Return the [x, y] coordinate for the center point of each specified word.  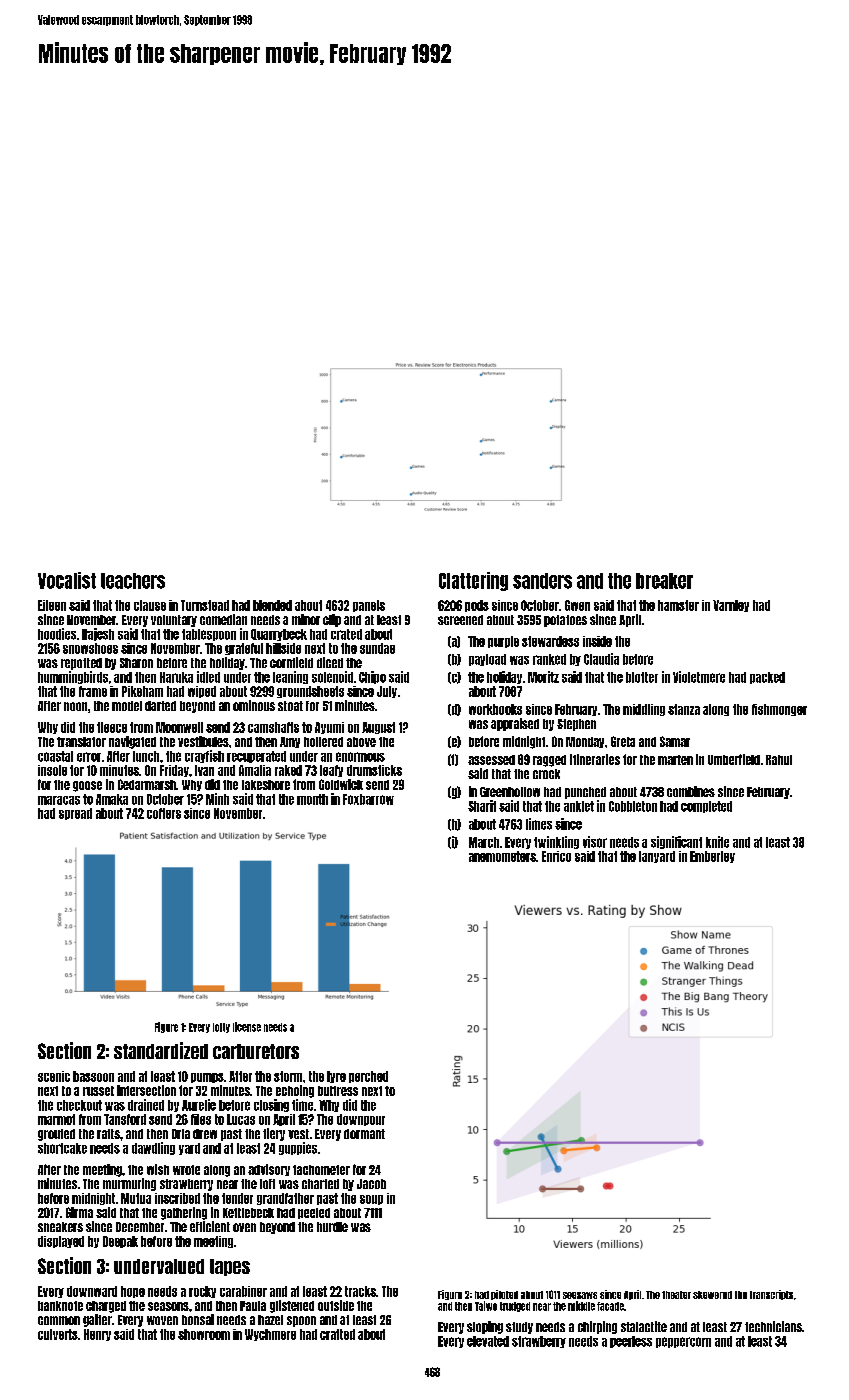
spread [75, 814]
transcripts [771, 1295]
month [312, 799]
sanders [542, 581]
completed [706, 807]
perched [368, 1077]
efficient [210, 1226]
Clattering [473, 581]
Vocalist [67, 580]
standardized [161, 1050]
